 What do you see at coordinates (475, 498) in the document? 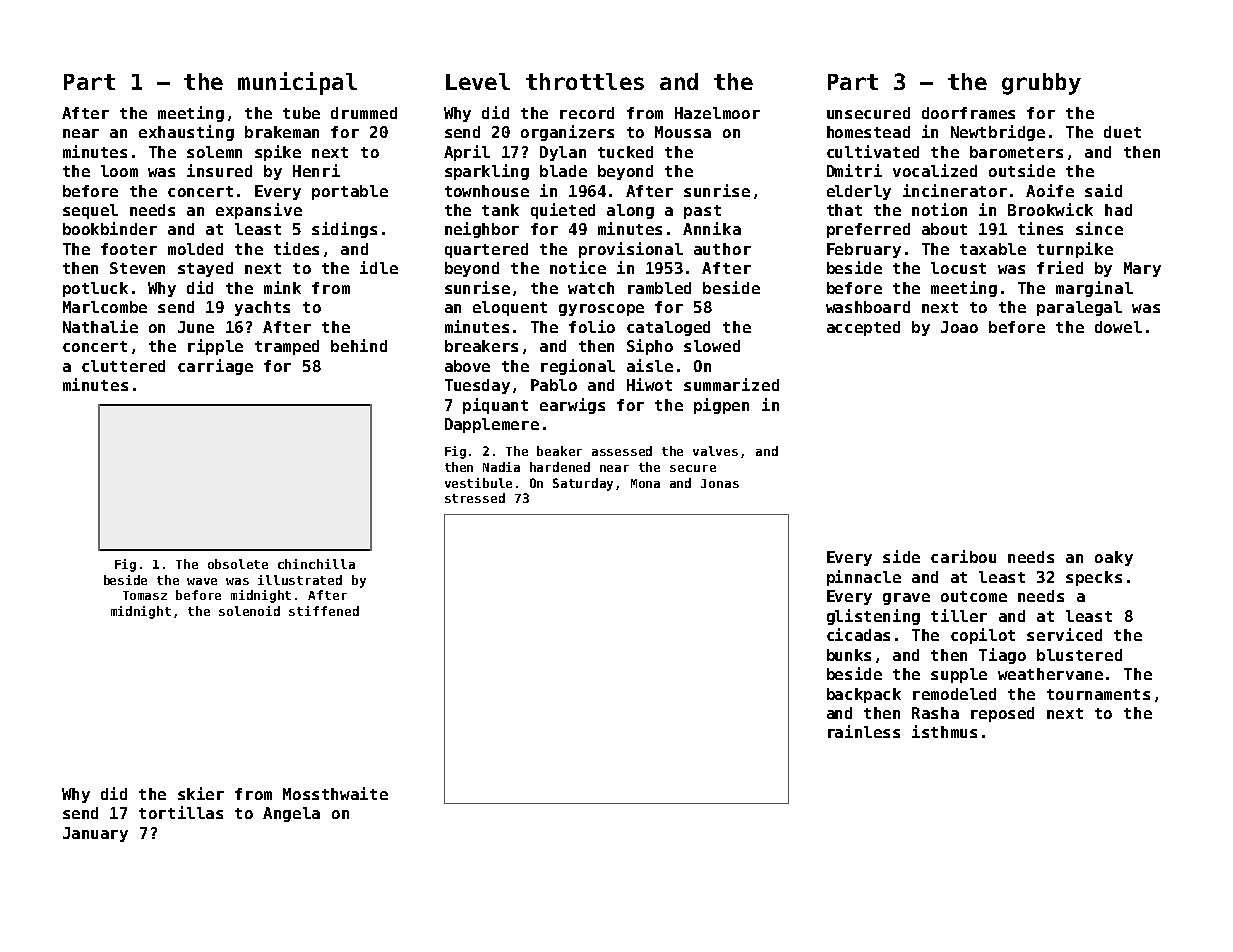
I see `stressed` at bounding box center [475, 498].
